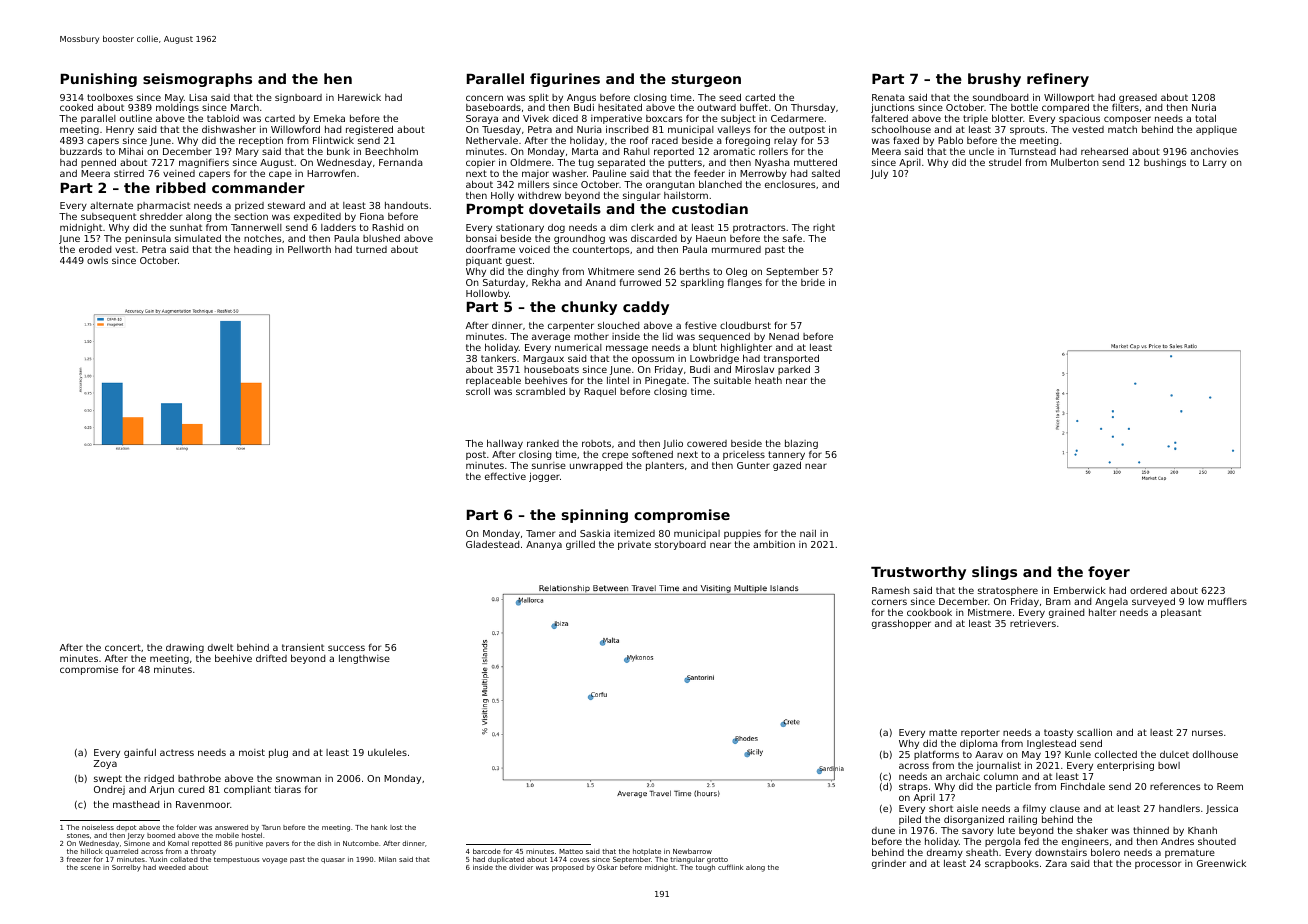  I want to click on scene, so click(91, 868).
